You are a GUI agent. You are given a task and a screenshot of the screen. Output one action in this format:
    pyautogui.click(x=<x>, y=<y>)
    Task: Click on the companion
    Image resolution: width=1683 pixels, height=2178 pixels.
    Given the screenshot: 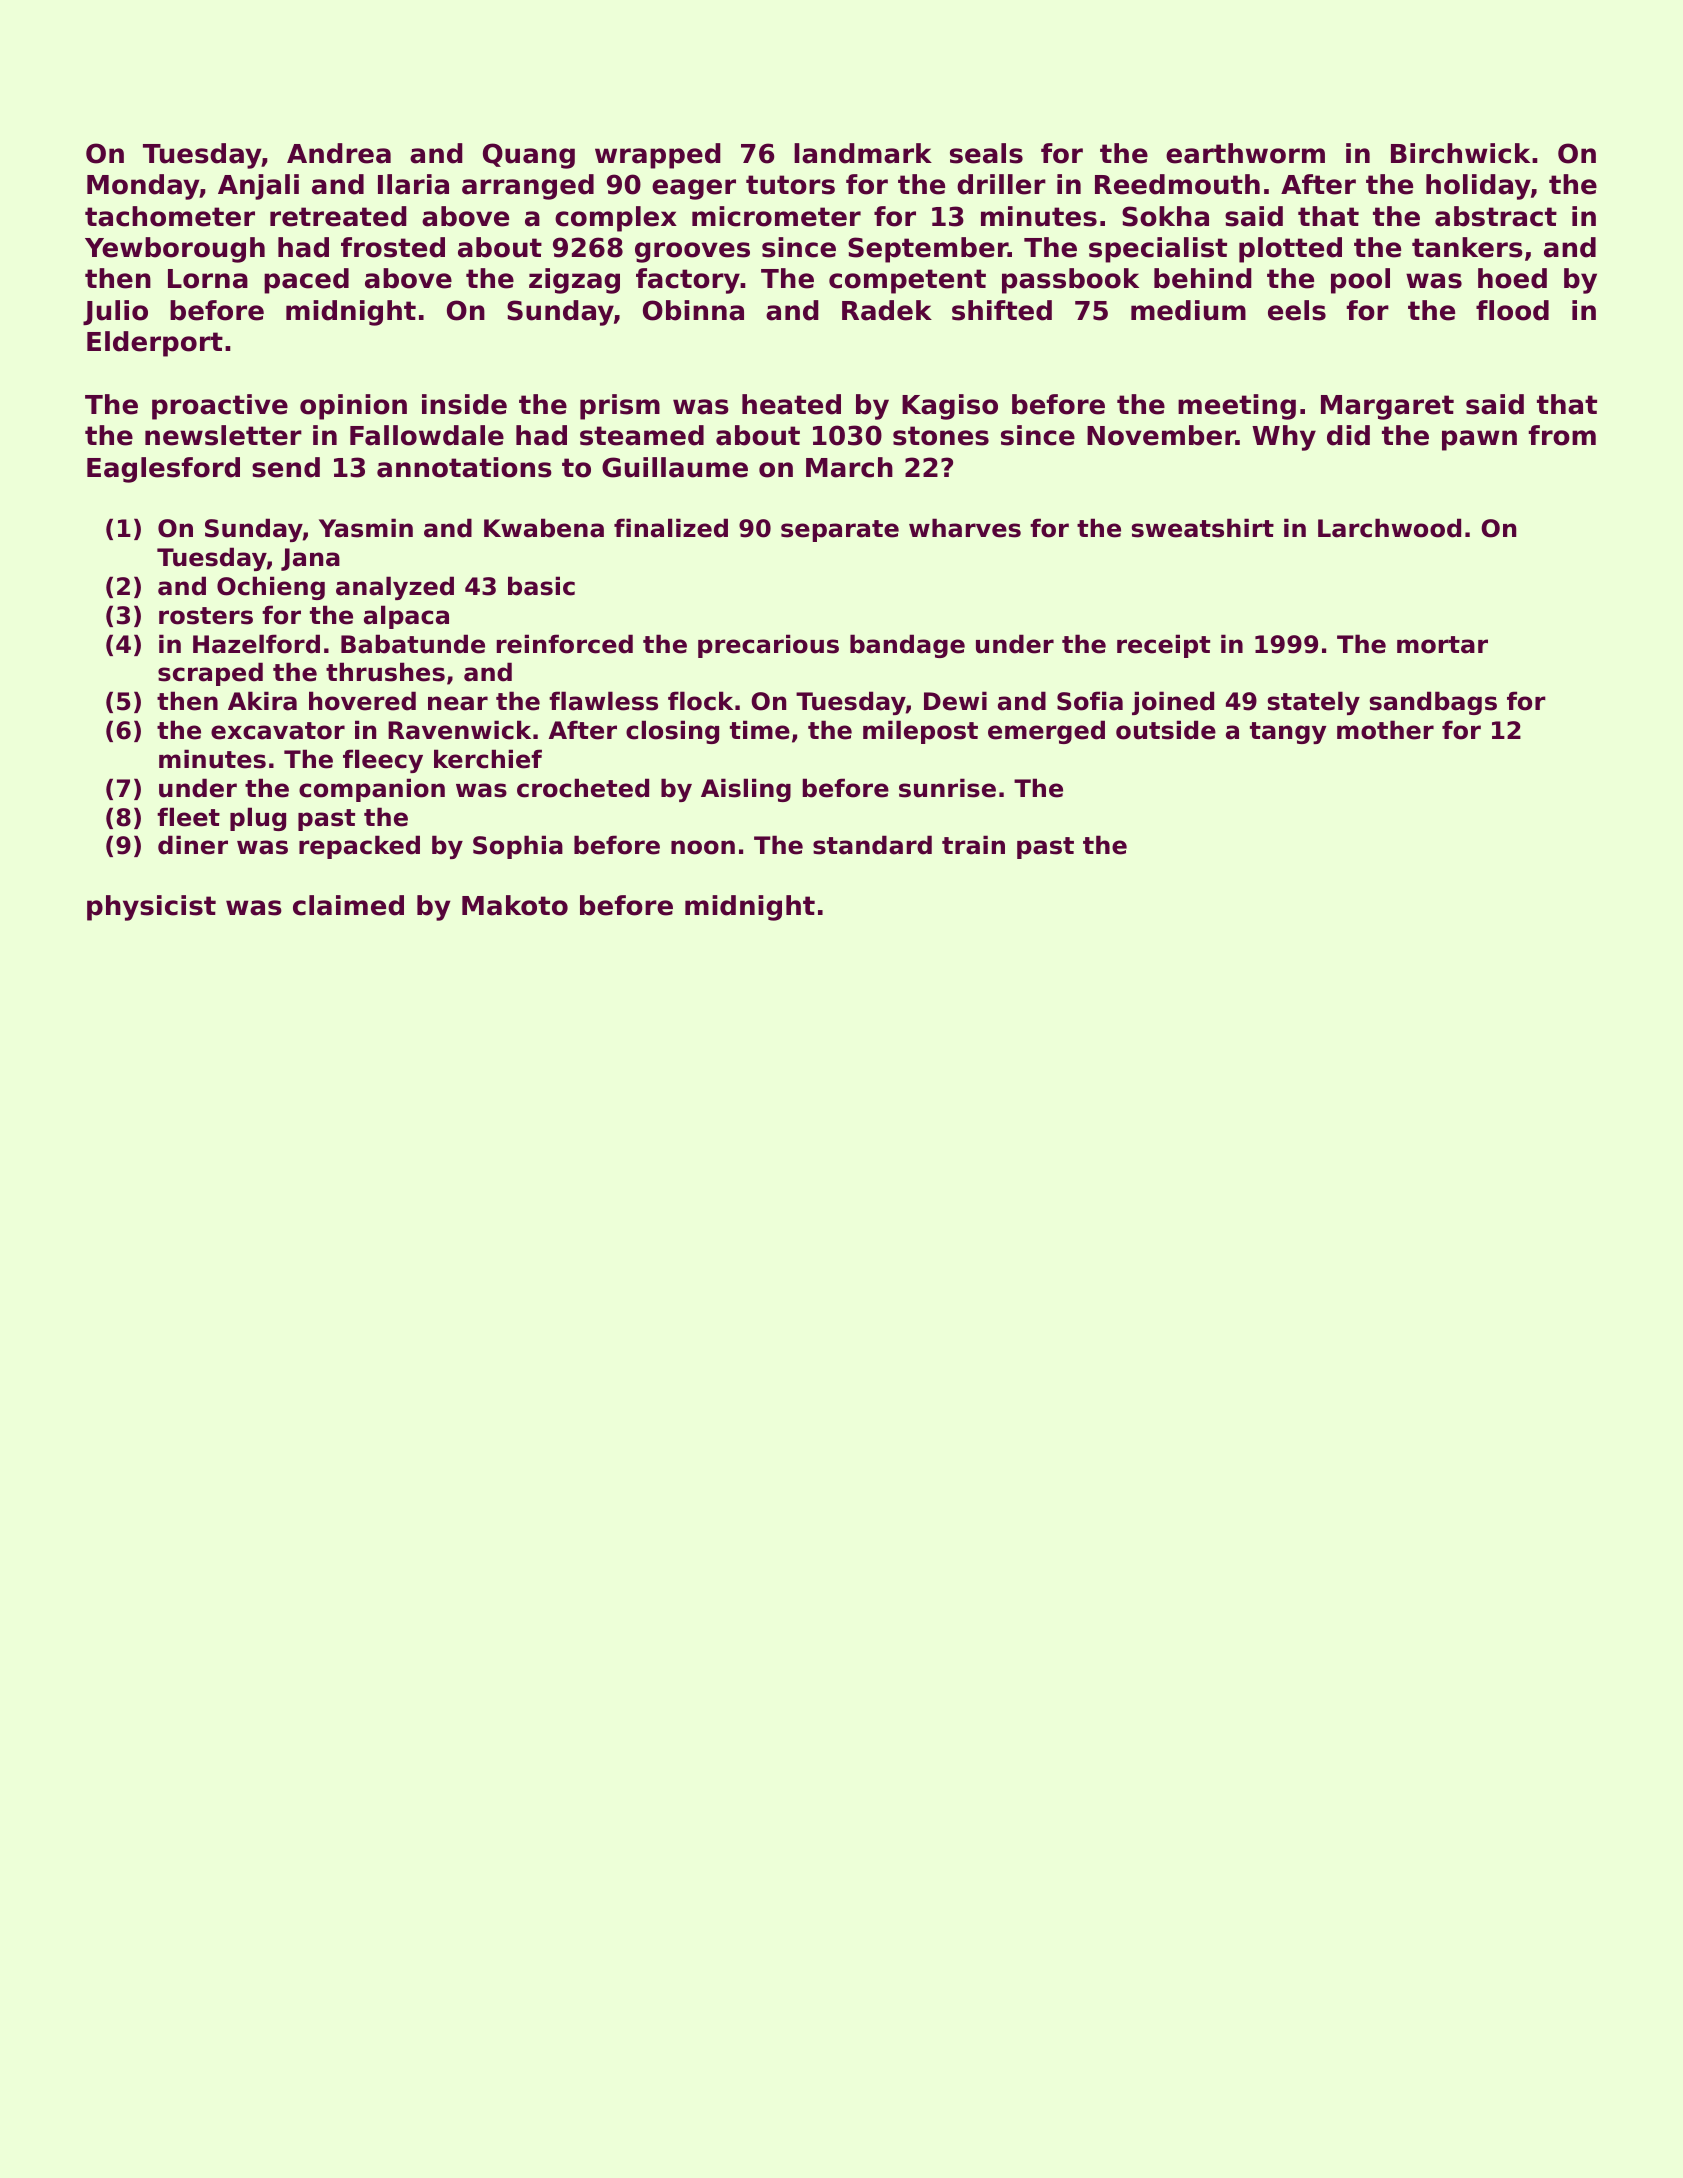 What is the action you would take?
    pyautogui.click(x=372, y=790)
